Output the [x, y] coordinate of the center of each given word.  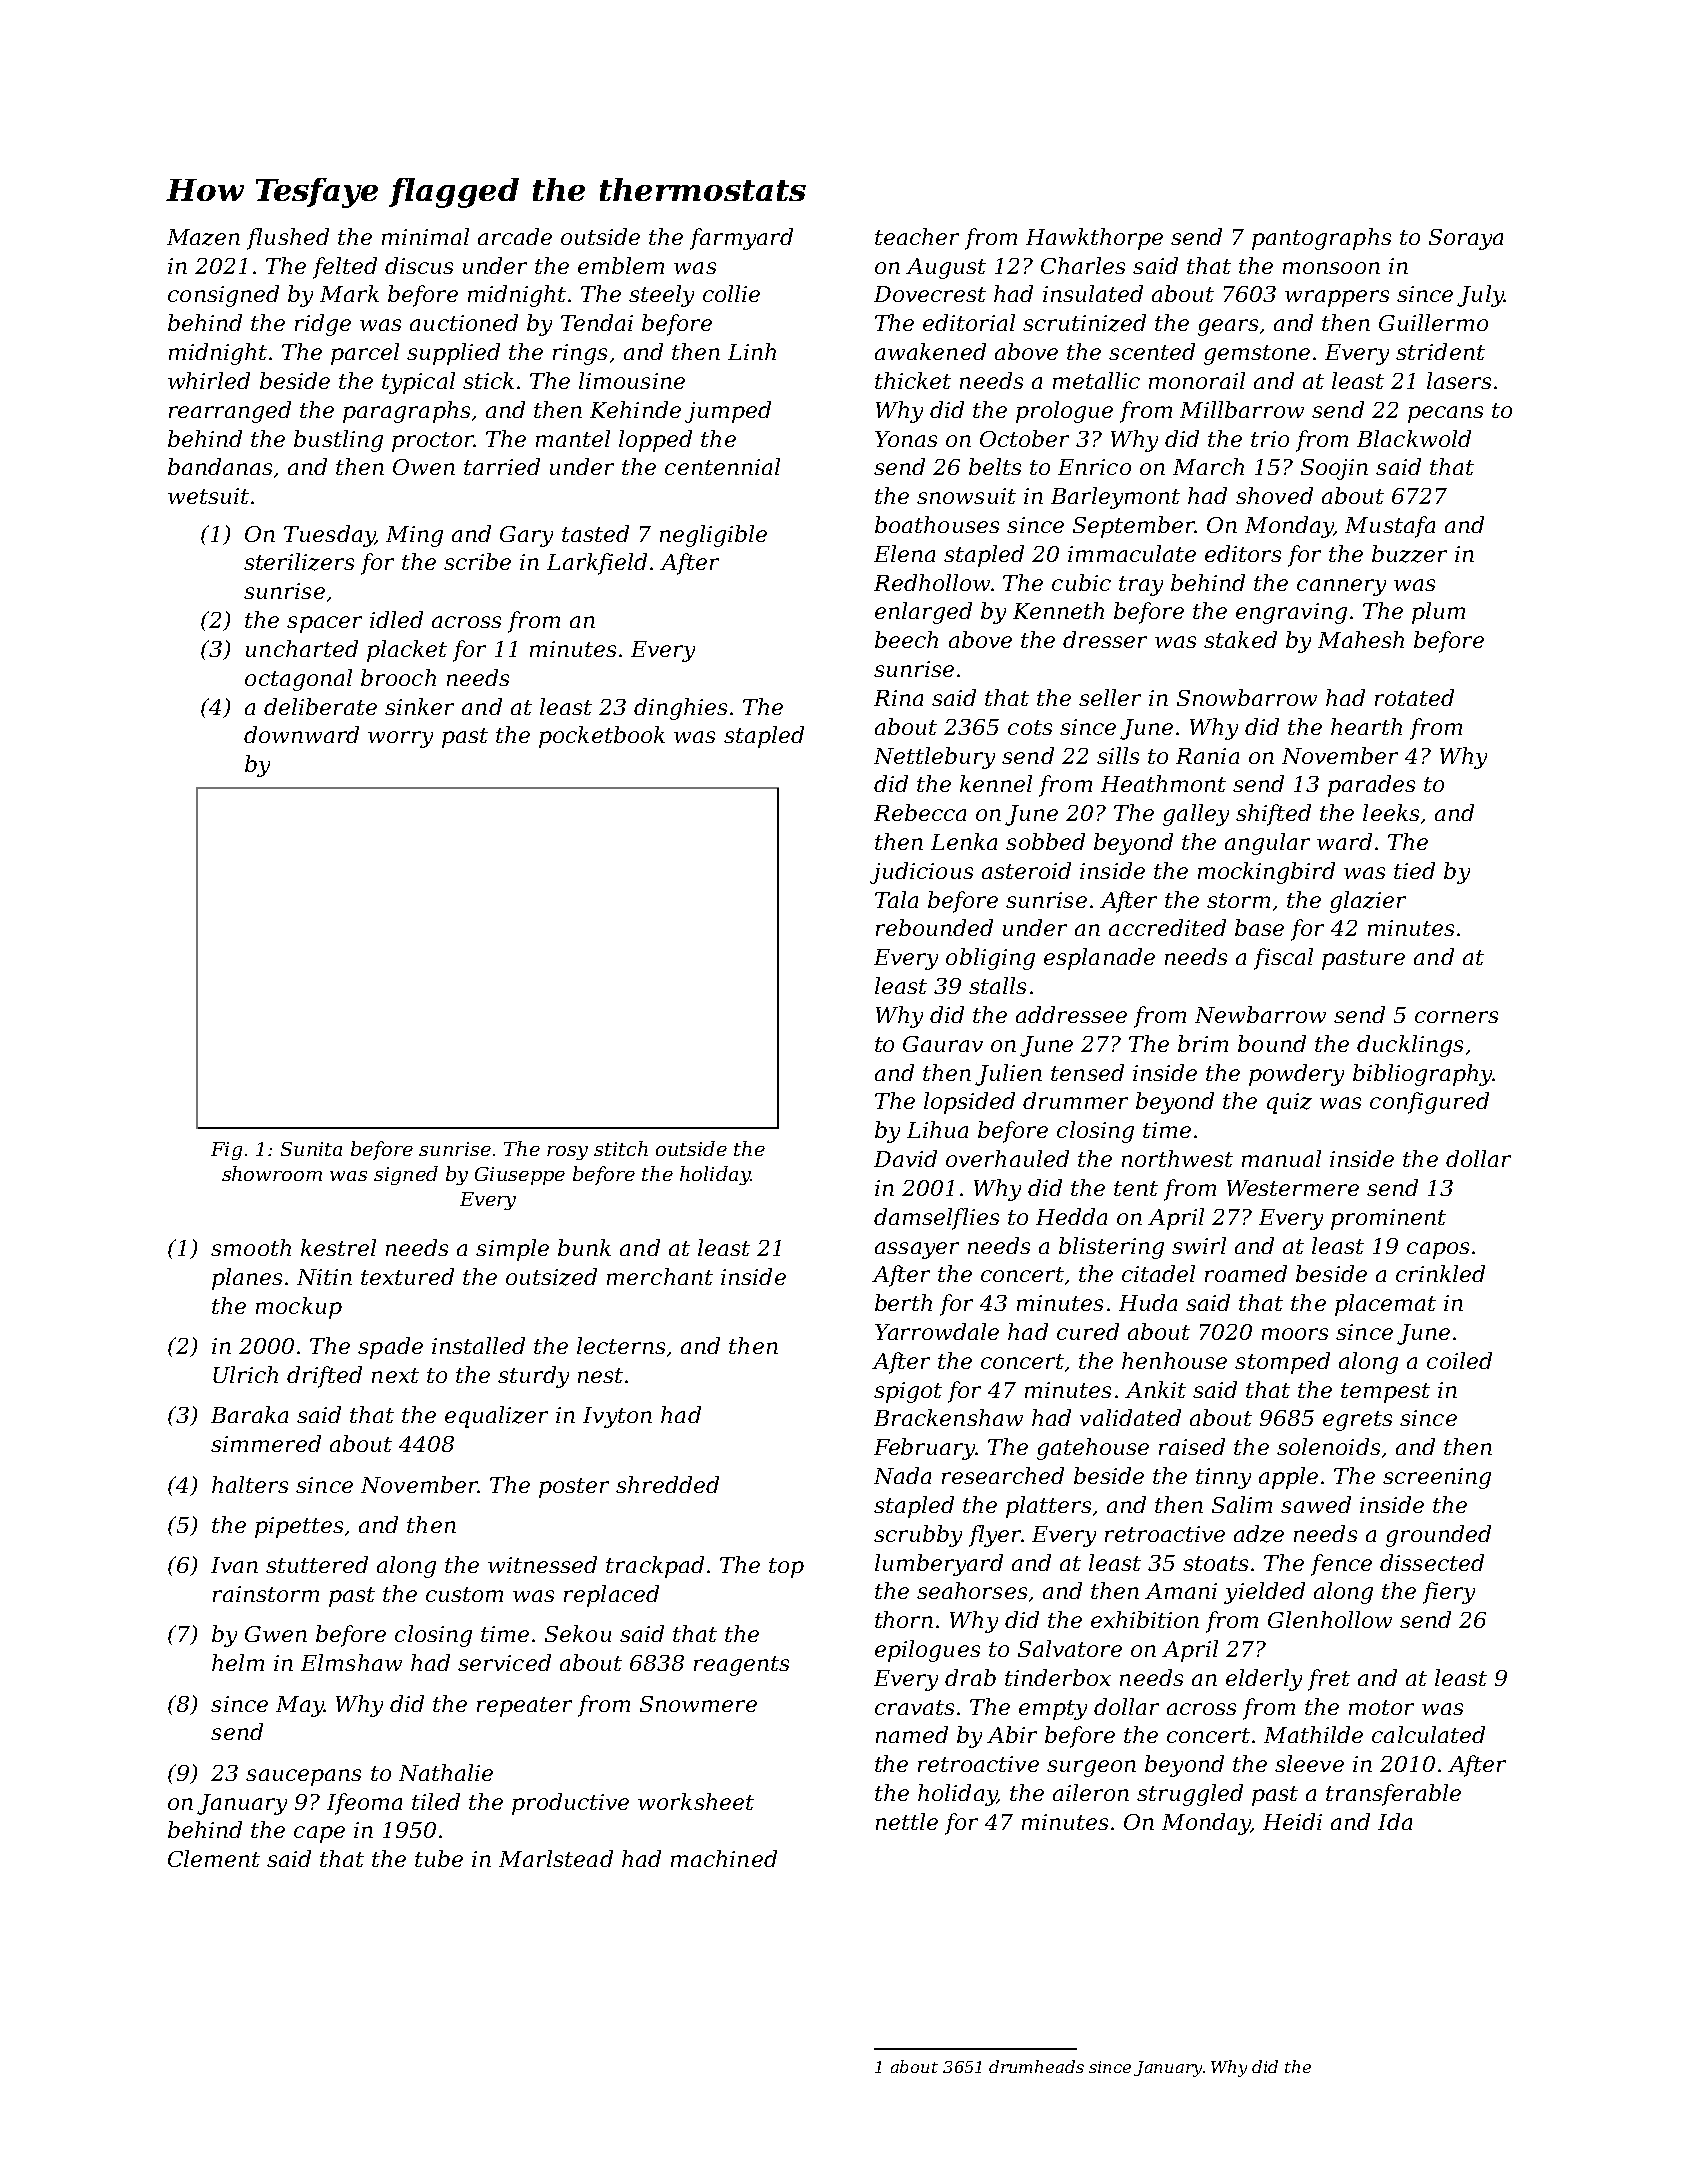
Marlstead [556, 1858]
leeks [1391, 812]
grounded [1438, 1536]
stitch [621, 1148]
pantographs [1321, 239]
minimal [425, 236]
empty [1053, 1710]
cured [1088, 1331]
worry [400, 739]
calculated [1428, 1734]
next [395, 1375]
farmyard [741, 239]
